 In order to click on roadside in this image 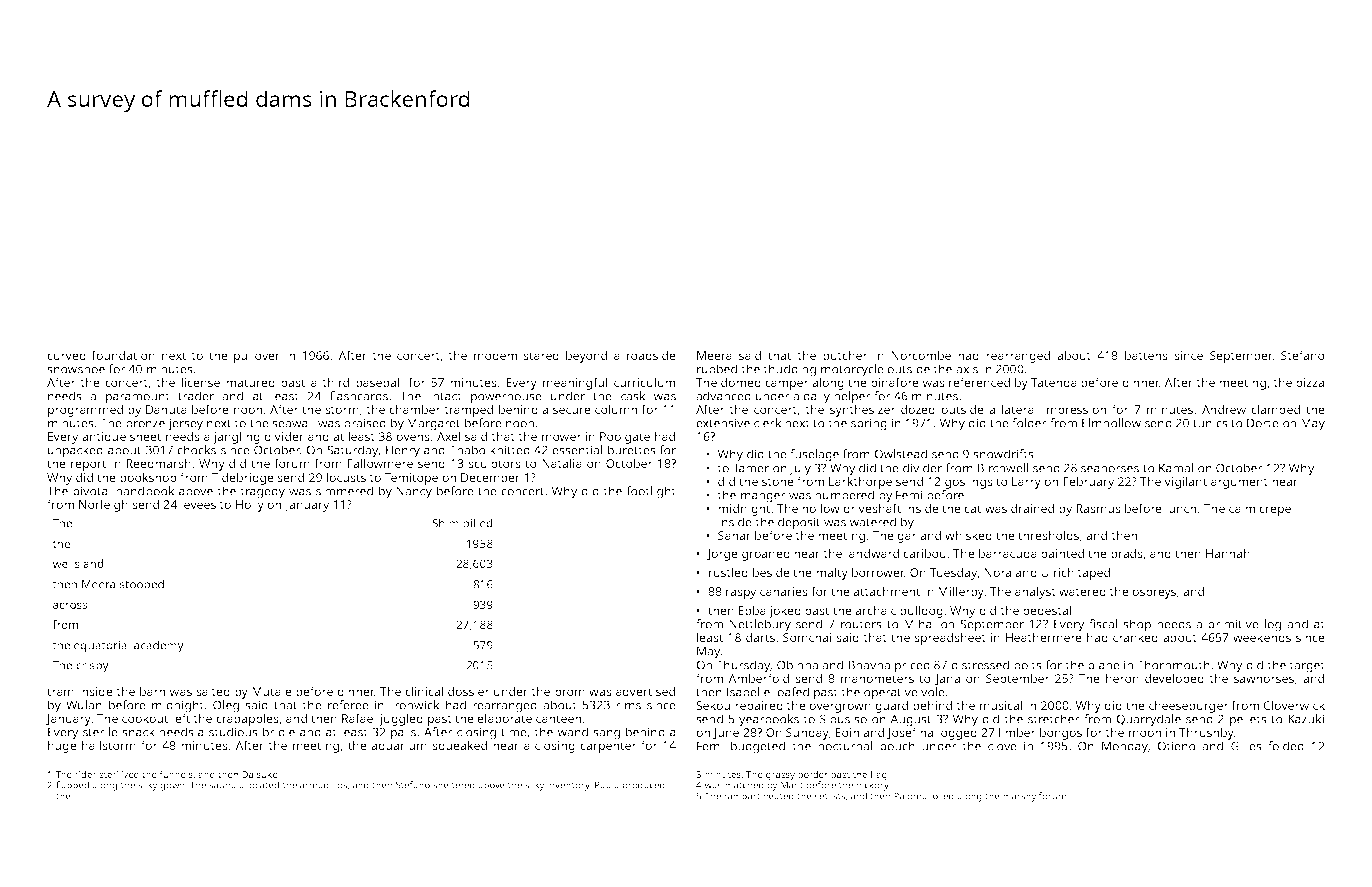, I will do `click(651, 355)`.
